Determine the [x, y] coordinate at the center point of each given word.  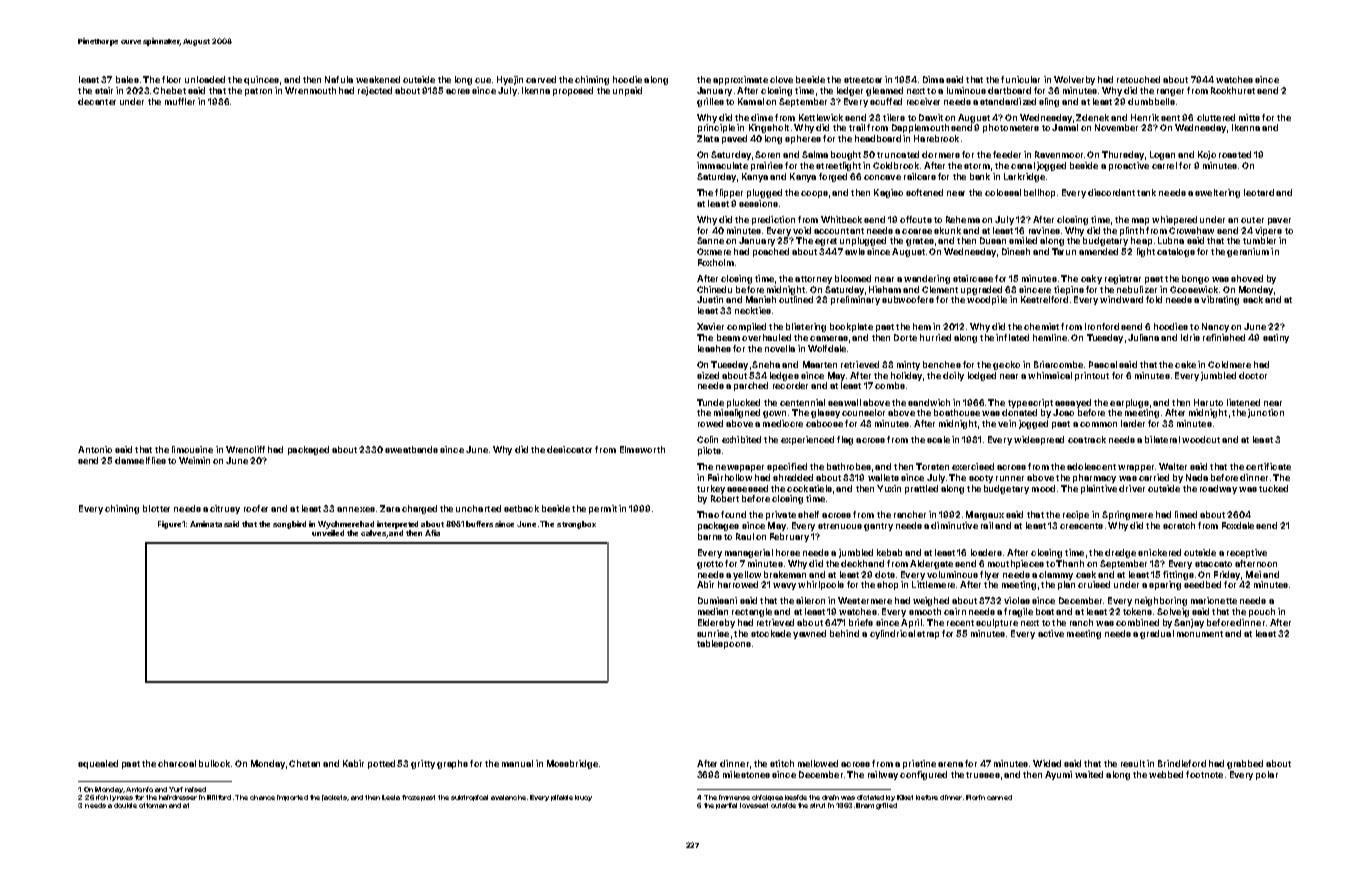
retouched [1138, 79]
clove [781, 79]
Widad [1047, 763]
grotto [710, 565]
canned [999, 797]
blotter [156, 508]
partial [726, 806]
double [125, 805]
